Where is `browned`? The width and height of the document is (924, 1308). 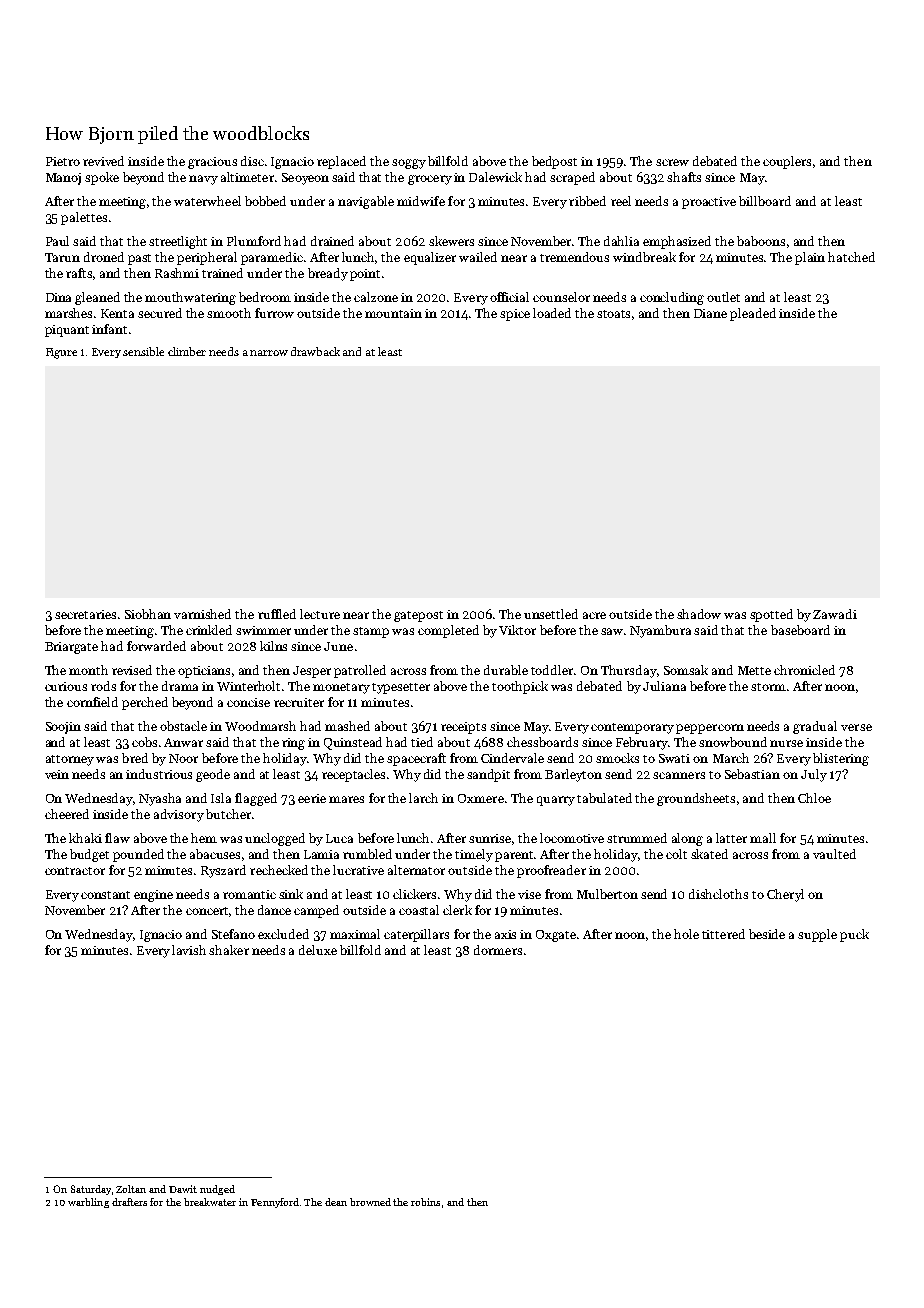
browned is located at coordinates (370, 1202).
